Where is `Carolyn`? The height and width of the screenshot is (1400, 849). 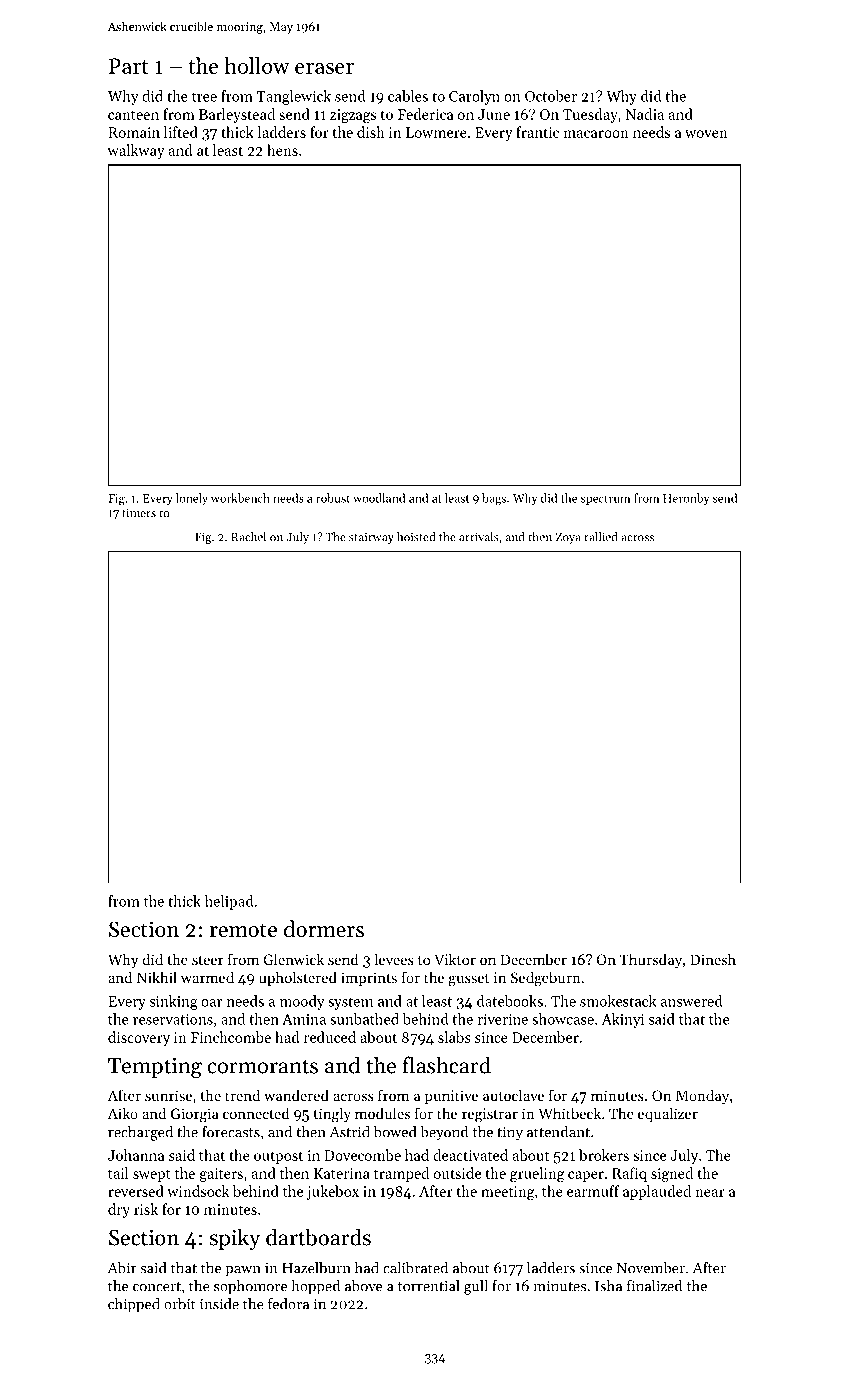
Carolyn is located at coordinates (474, 97).
